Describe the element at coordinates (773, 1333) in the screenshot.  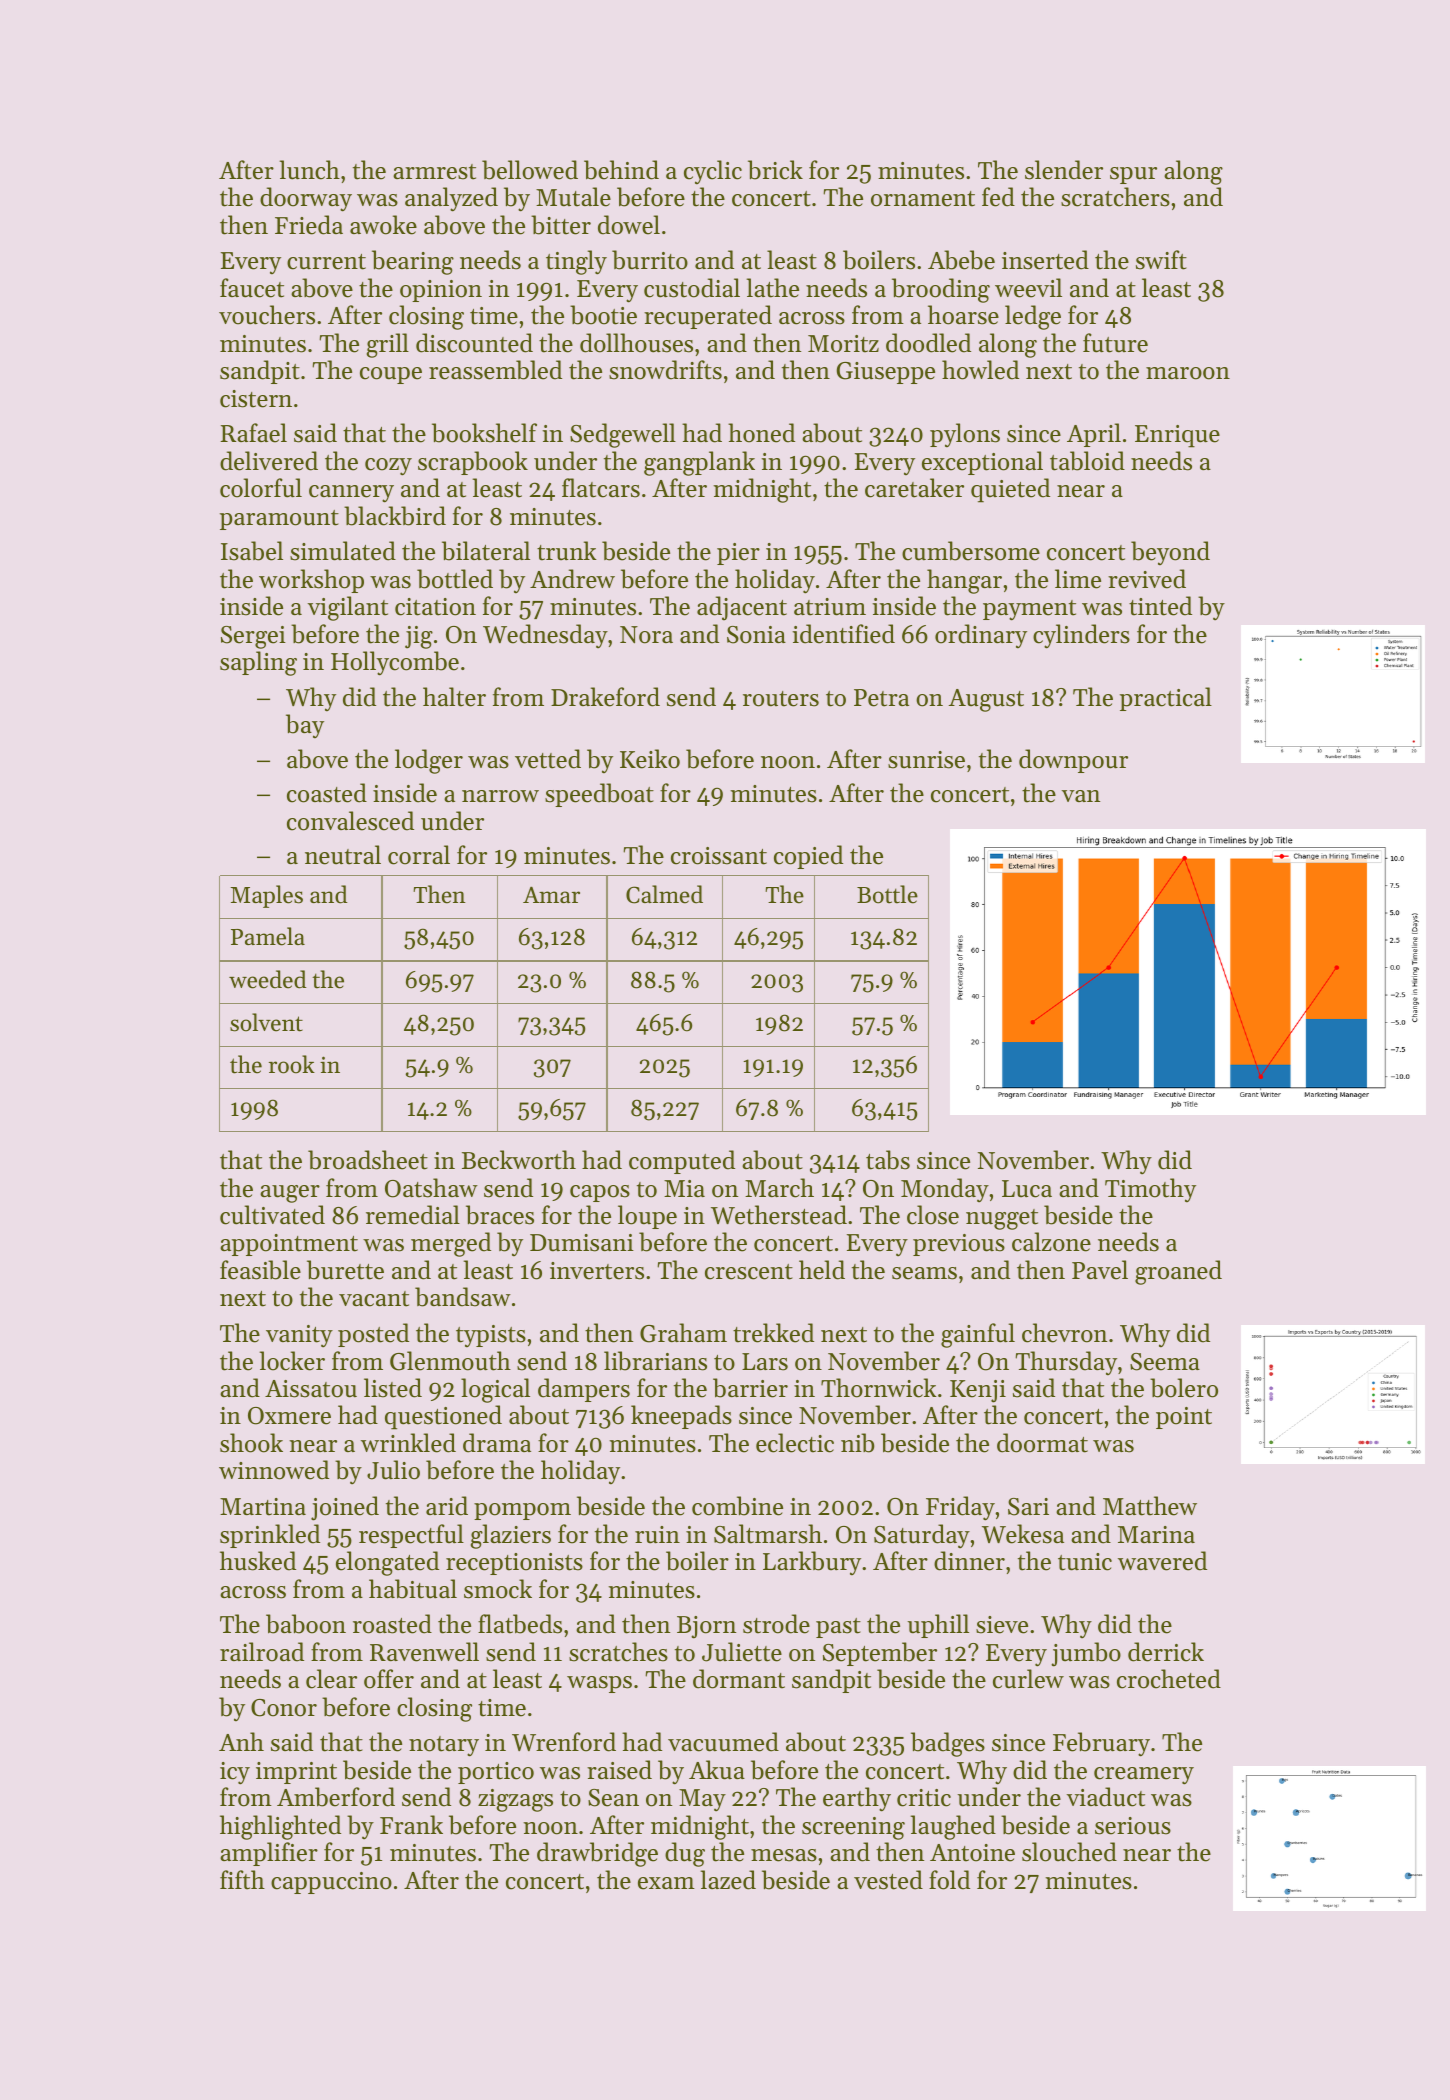
I see `trekked` at that location.
